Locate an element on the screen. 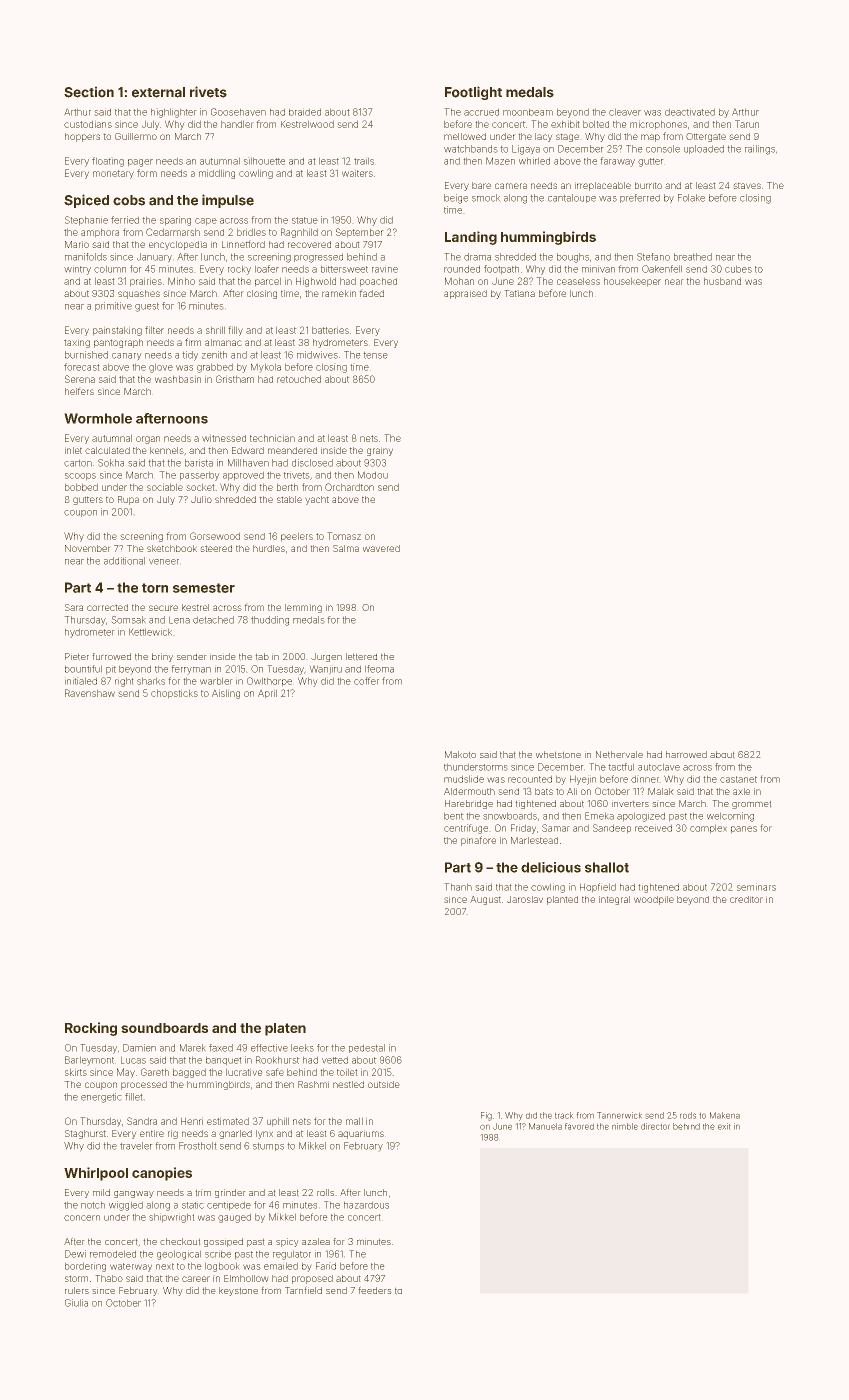 The height and width of the screenshot is (1400, 849). Footlight is located at coordinates (473, 93).
